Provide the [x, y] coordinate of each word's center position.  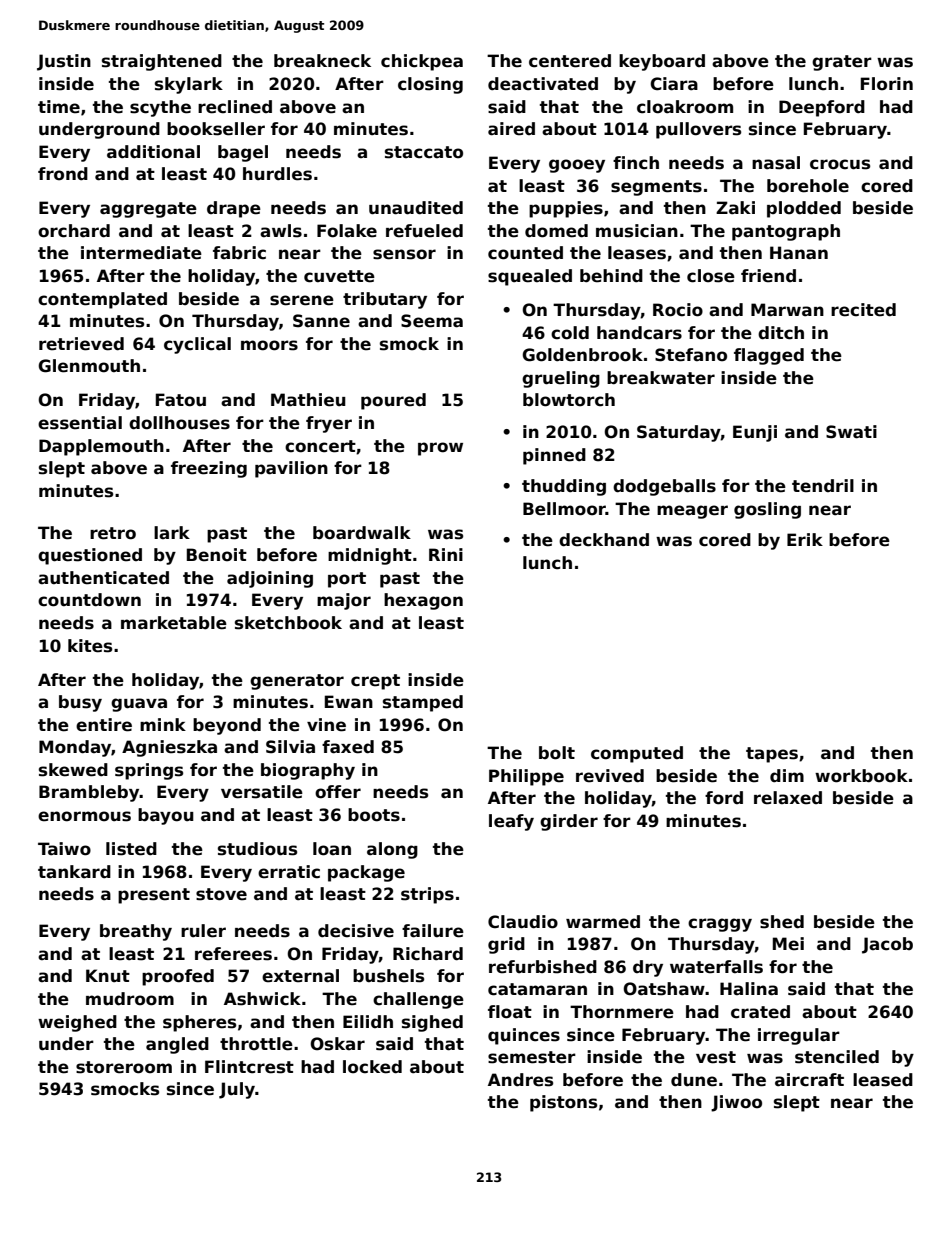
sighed [432, 1023]
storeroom [124, 1067]
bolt [557, 753]
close [711, 276]
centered [570, 61]
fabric [239, 253]
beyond [227, 726]
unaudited [416, 208]
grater [842, 63]
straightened [162, 62]
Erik [805, 539]
